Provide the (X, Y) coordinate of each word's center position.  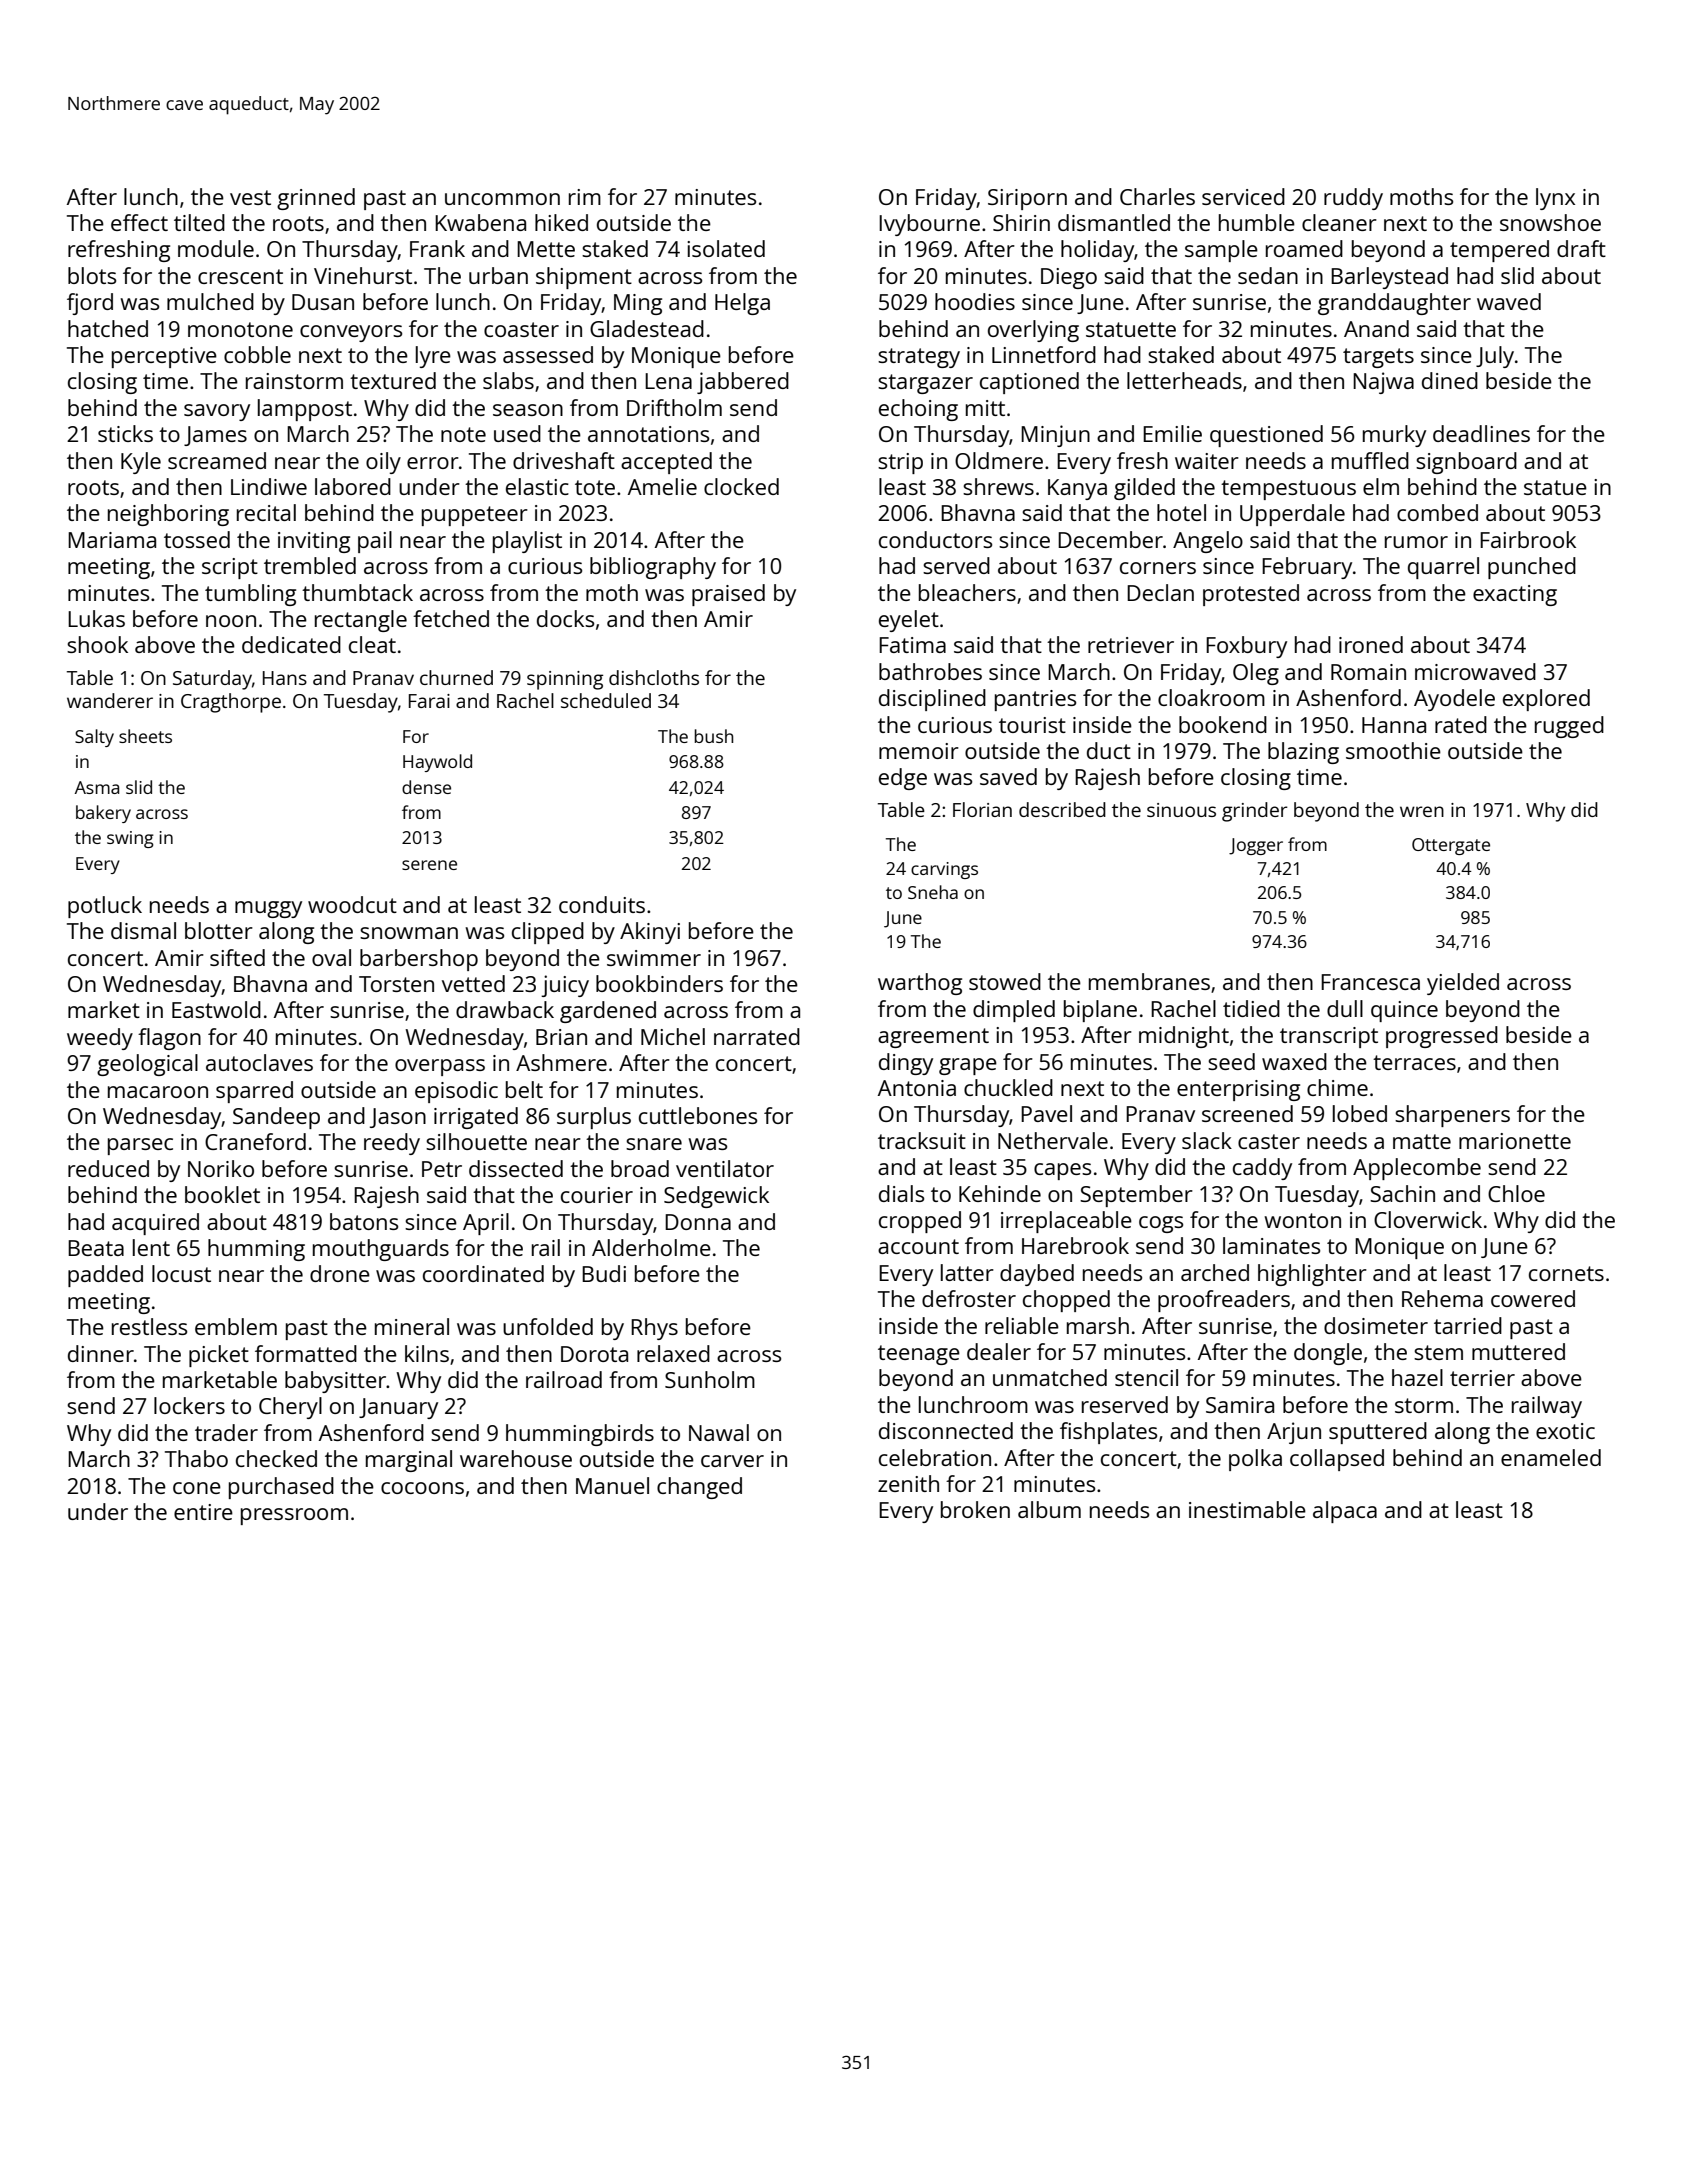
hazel (1417, 1377)
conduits (602, 904)
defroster (969, 1298)
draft (1581, 248)
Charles (1157, 196)
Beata (96, 1248)
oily (383, 463)
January (398, 1408)
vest (250, 197)
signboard (1466, 463)
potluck (105, 907)
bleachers (967, 592)
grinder (1255, 812)
